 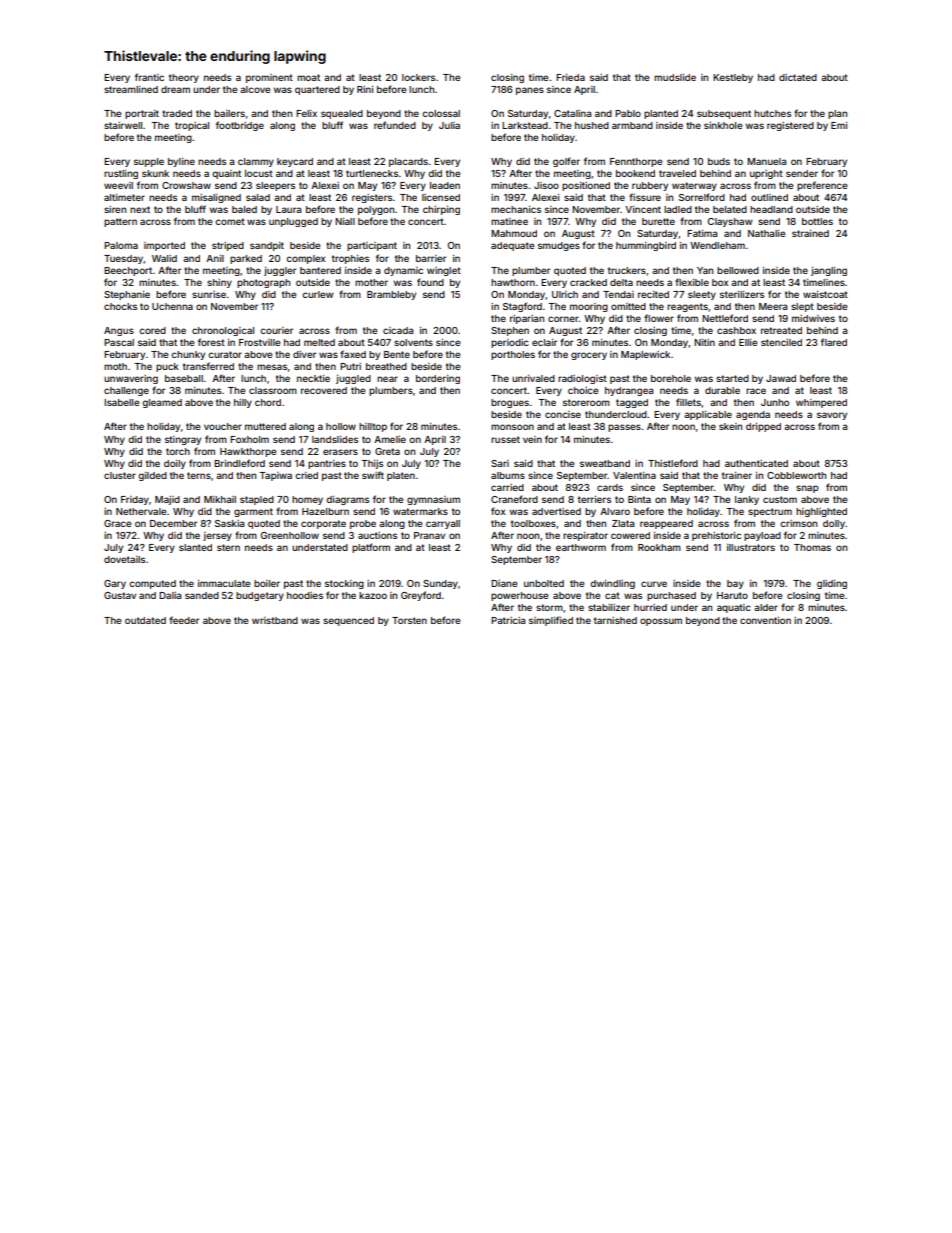 What do you see at coordinates (276, 330) in the screenshot?
I see `courier` at bounding box center [276, 330].
